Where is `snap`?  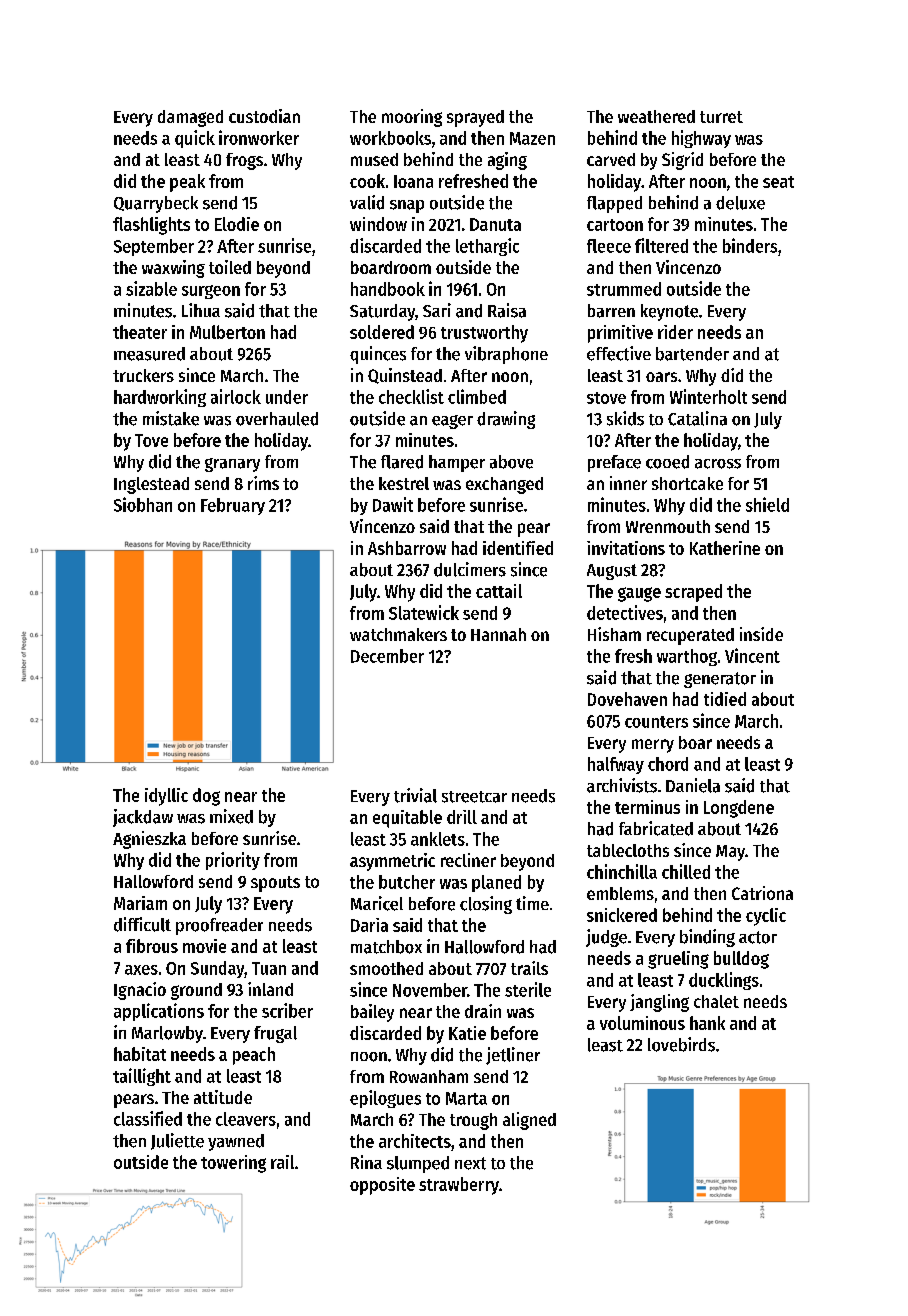
snap is located at coordinates (407, 206).
